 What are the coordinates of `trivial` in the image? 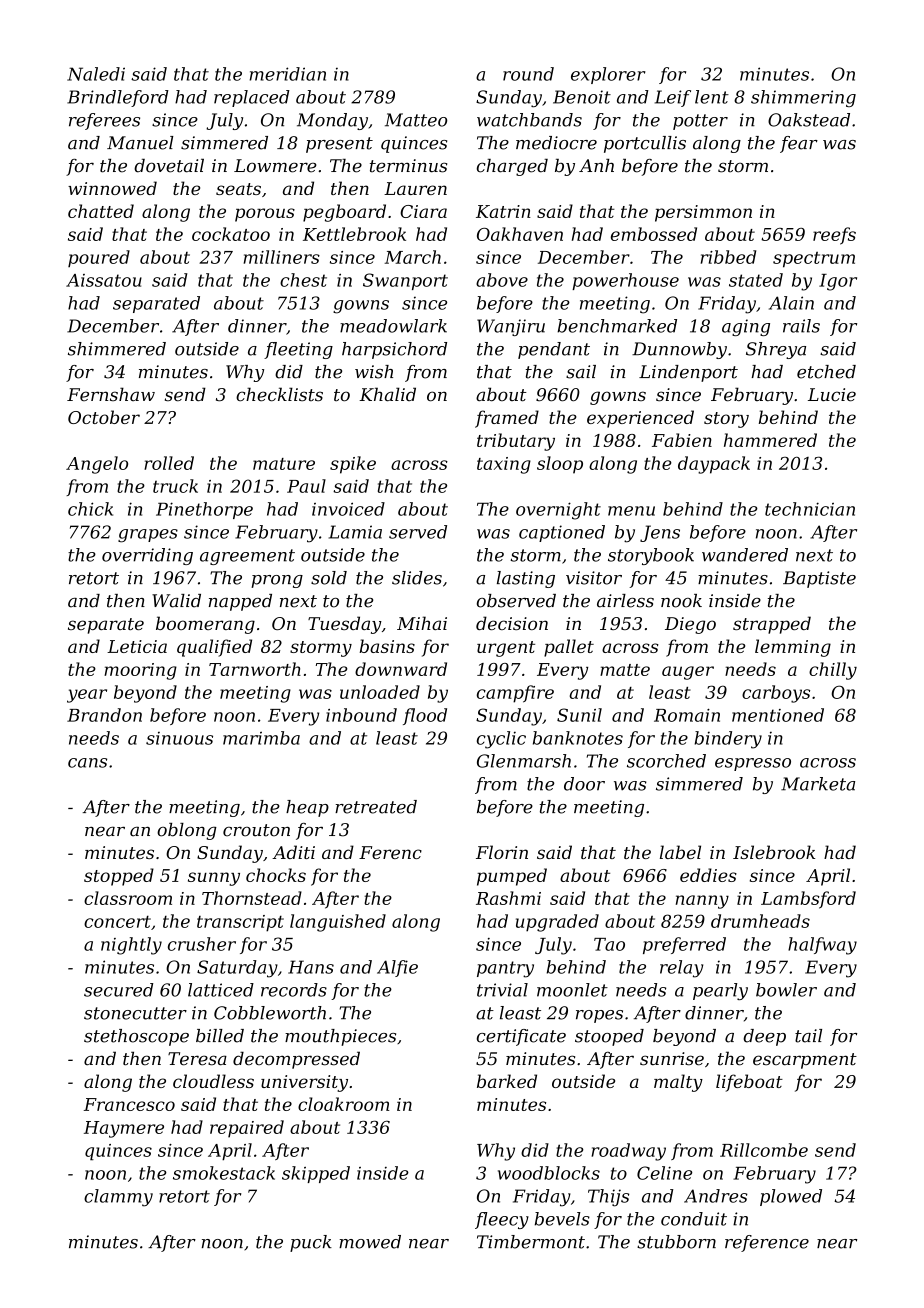 It's located at (502, 990).
